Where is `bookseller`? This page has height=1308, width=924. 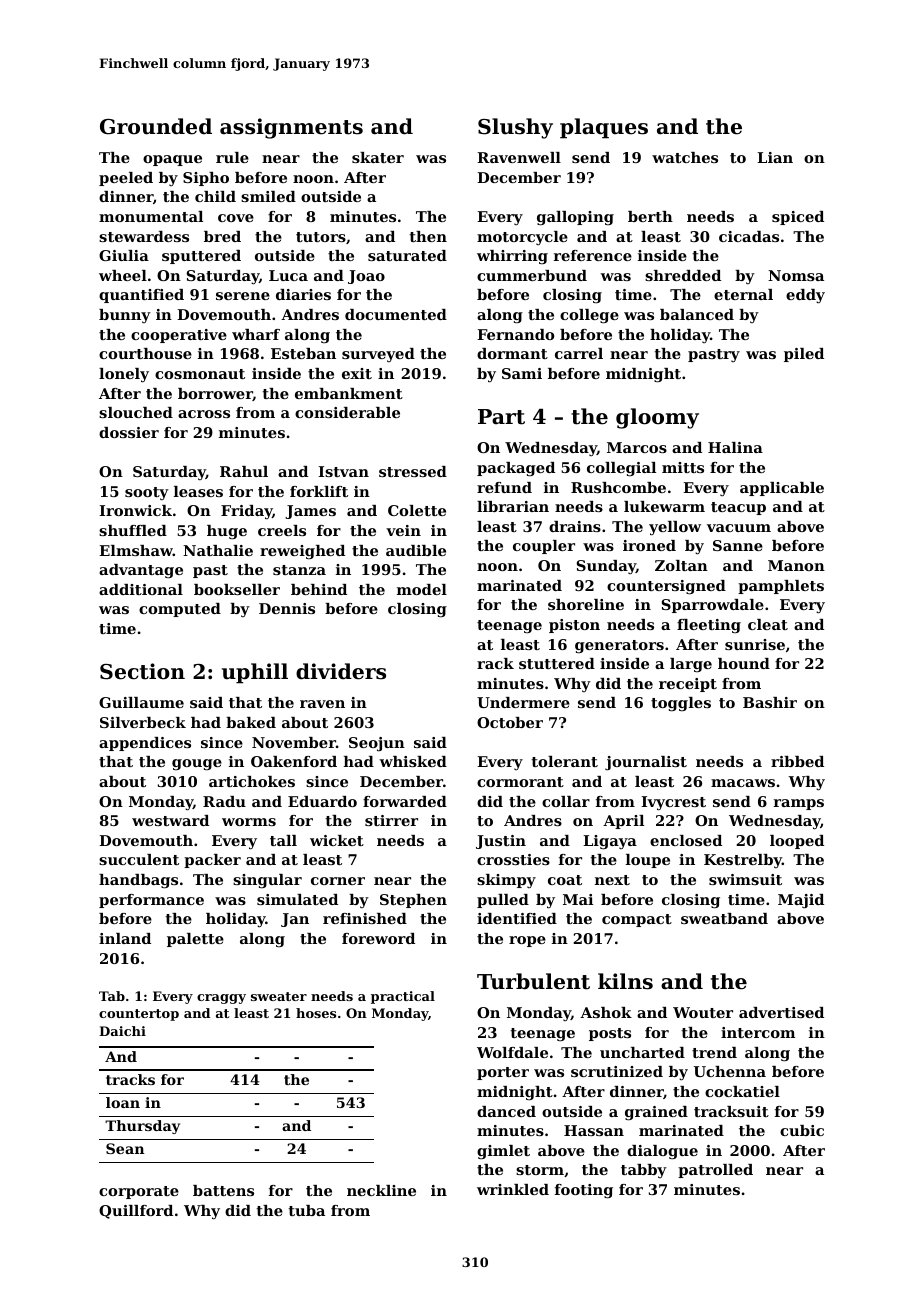 bookseller is located at coordinates (237, 589).
